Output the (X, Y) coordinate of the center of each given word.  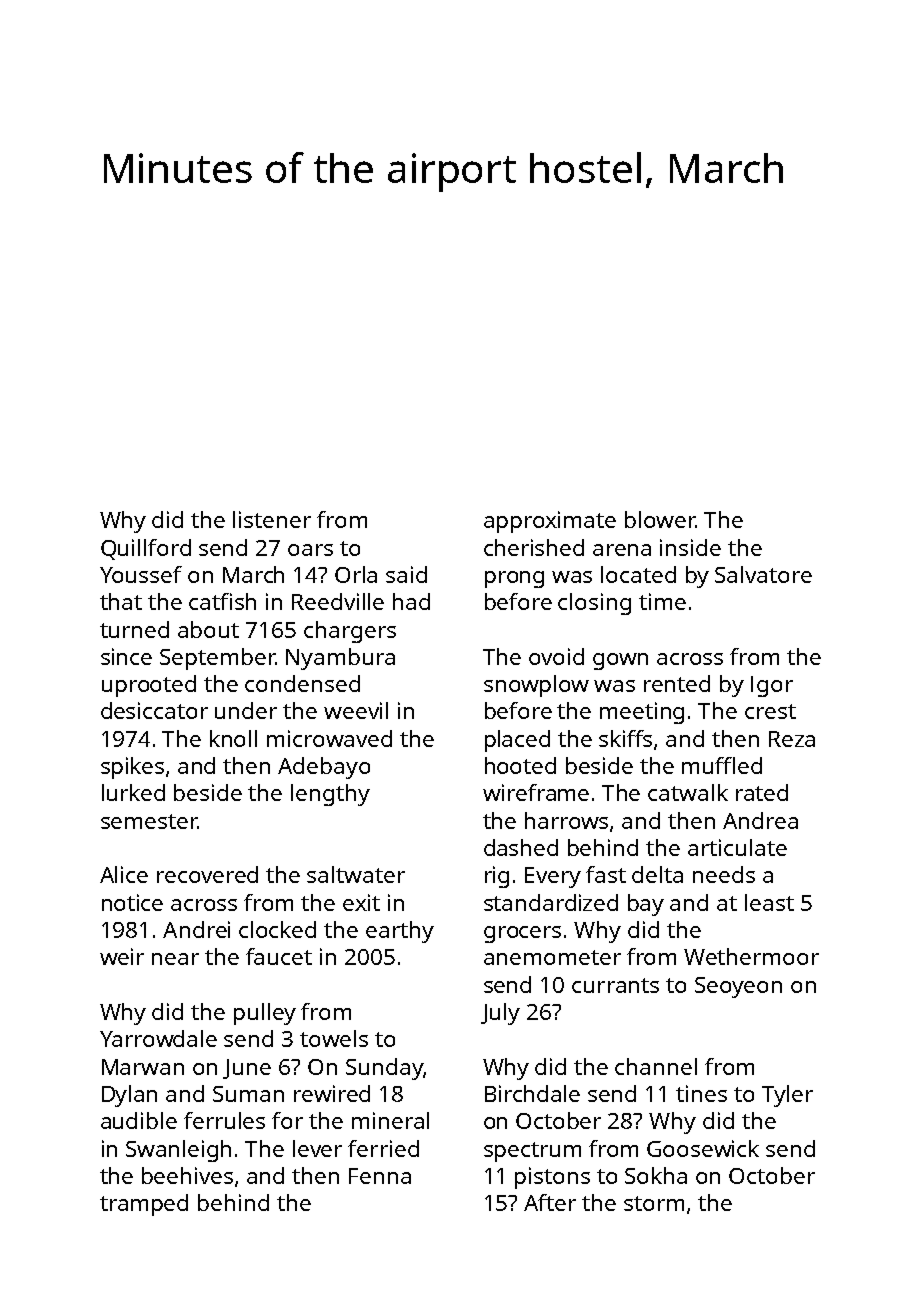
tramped (144, 1205)
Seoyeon (738, 987)
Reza (792, 739)
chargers (350, 632)
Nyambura (340, 659)
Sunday (384, 1069)
